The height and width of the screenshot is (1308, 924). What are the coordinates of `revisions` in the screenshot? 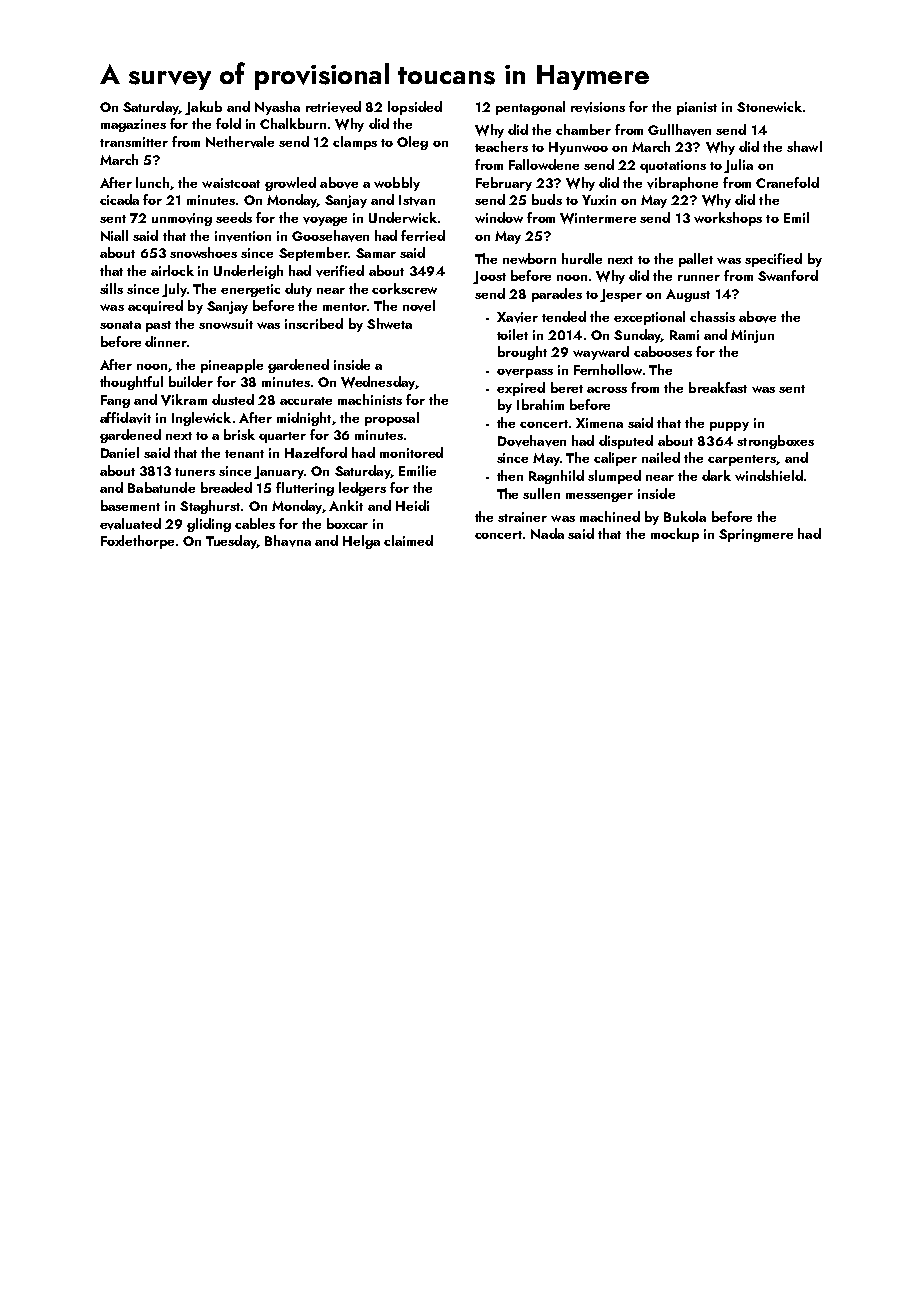 It's located at (598, 107).
